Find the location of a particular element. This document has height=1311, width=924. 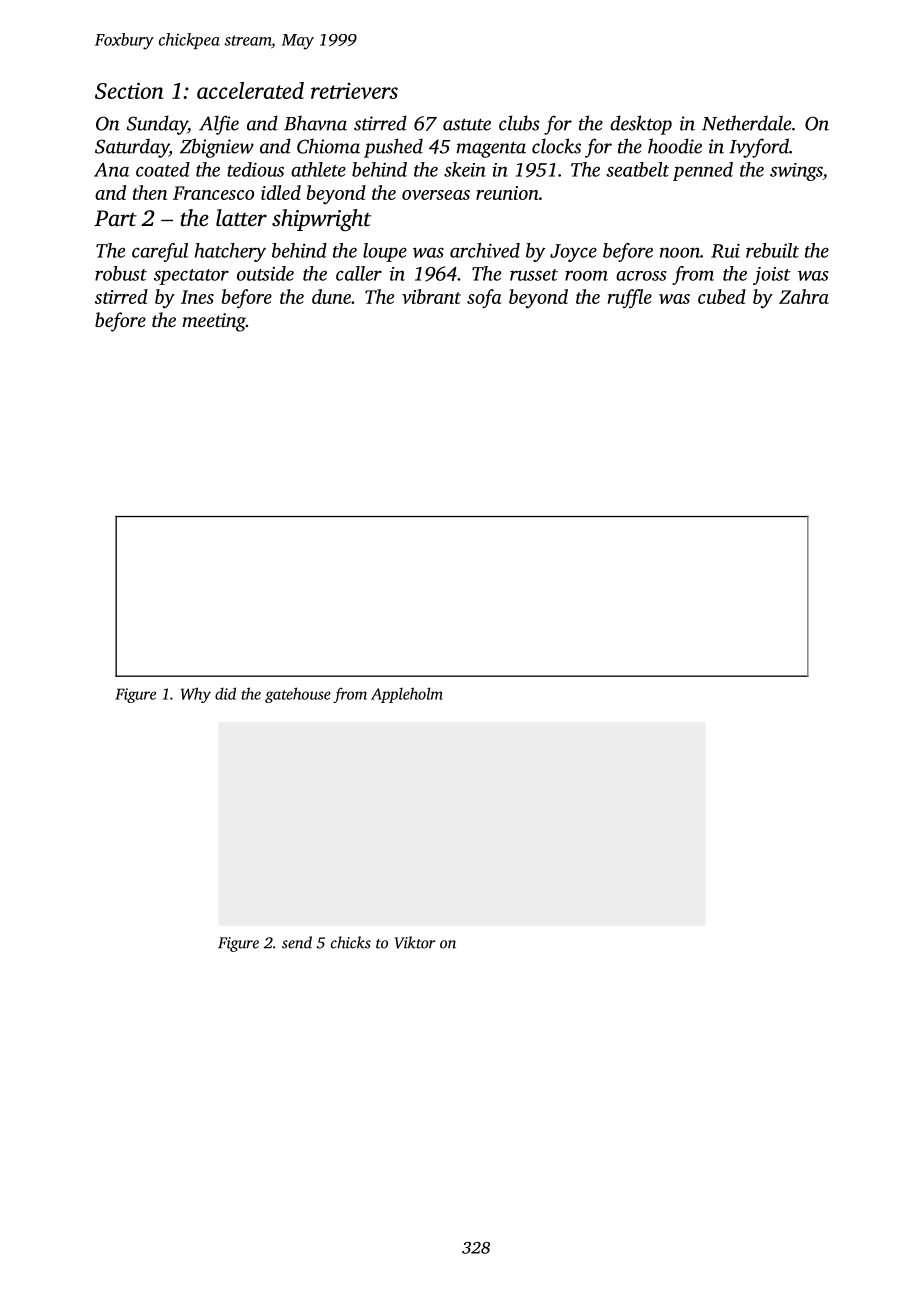

Viktor is located at coordinates (415, 942).
